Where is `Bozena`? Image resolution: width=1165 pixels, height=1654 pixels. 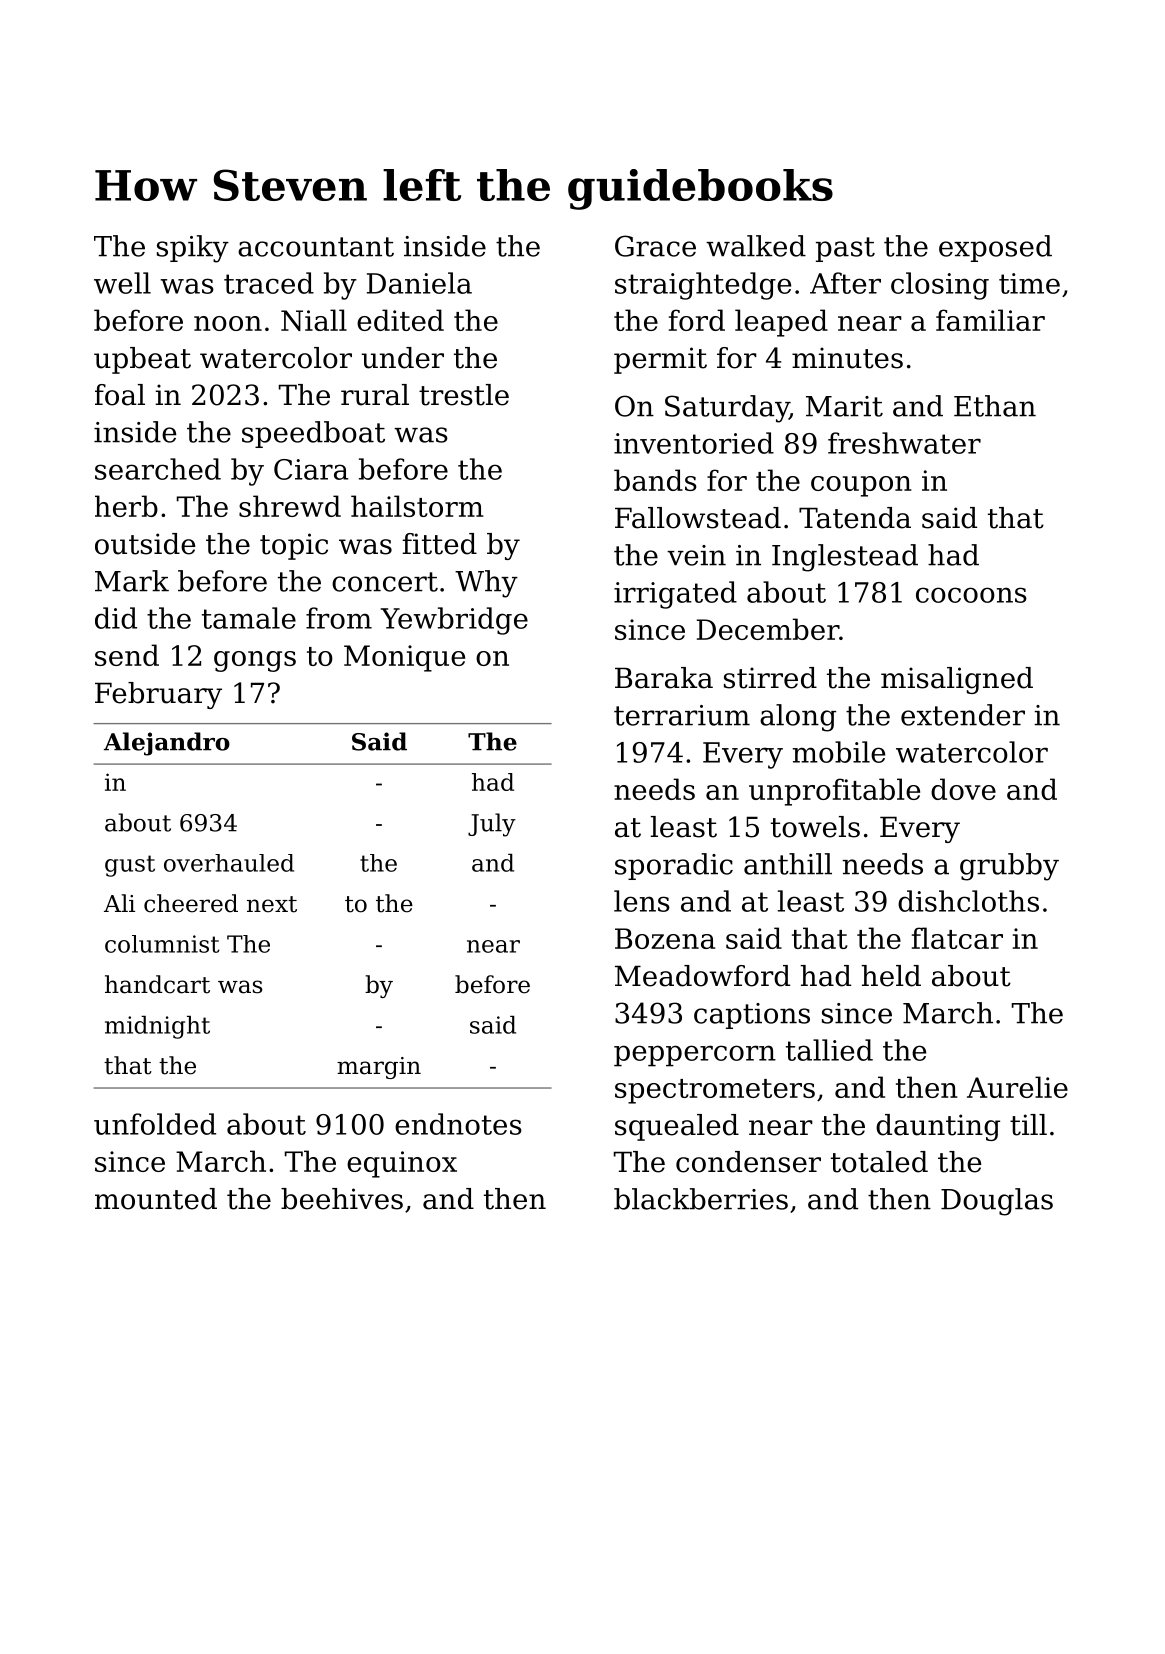 Bozena is located at coordinates (665, 938).
